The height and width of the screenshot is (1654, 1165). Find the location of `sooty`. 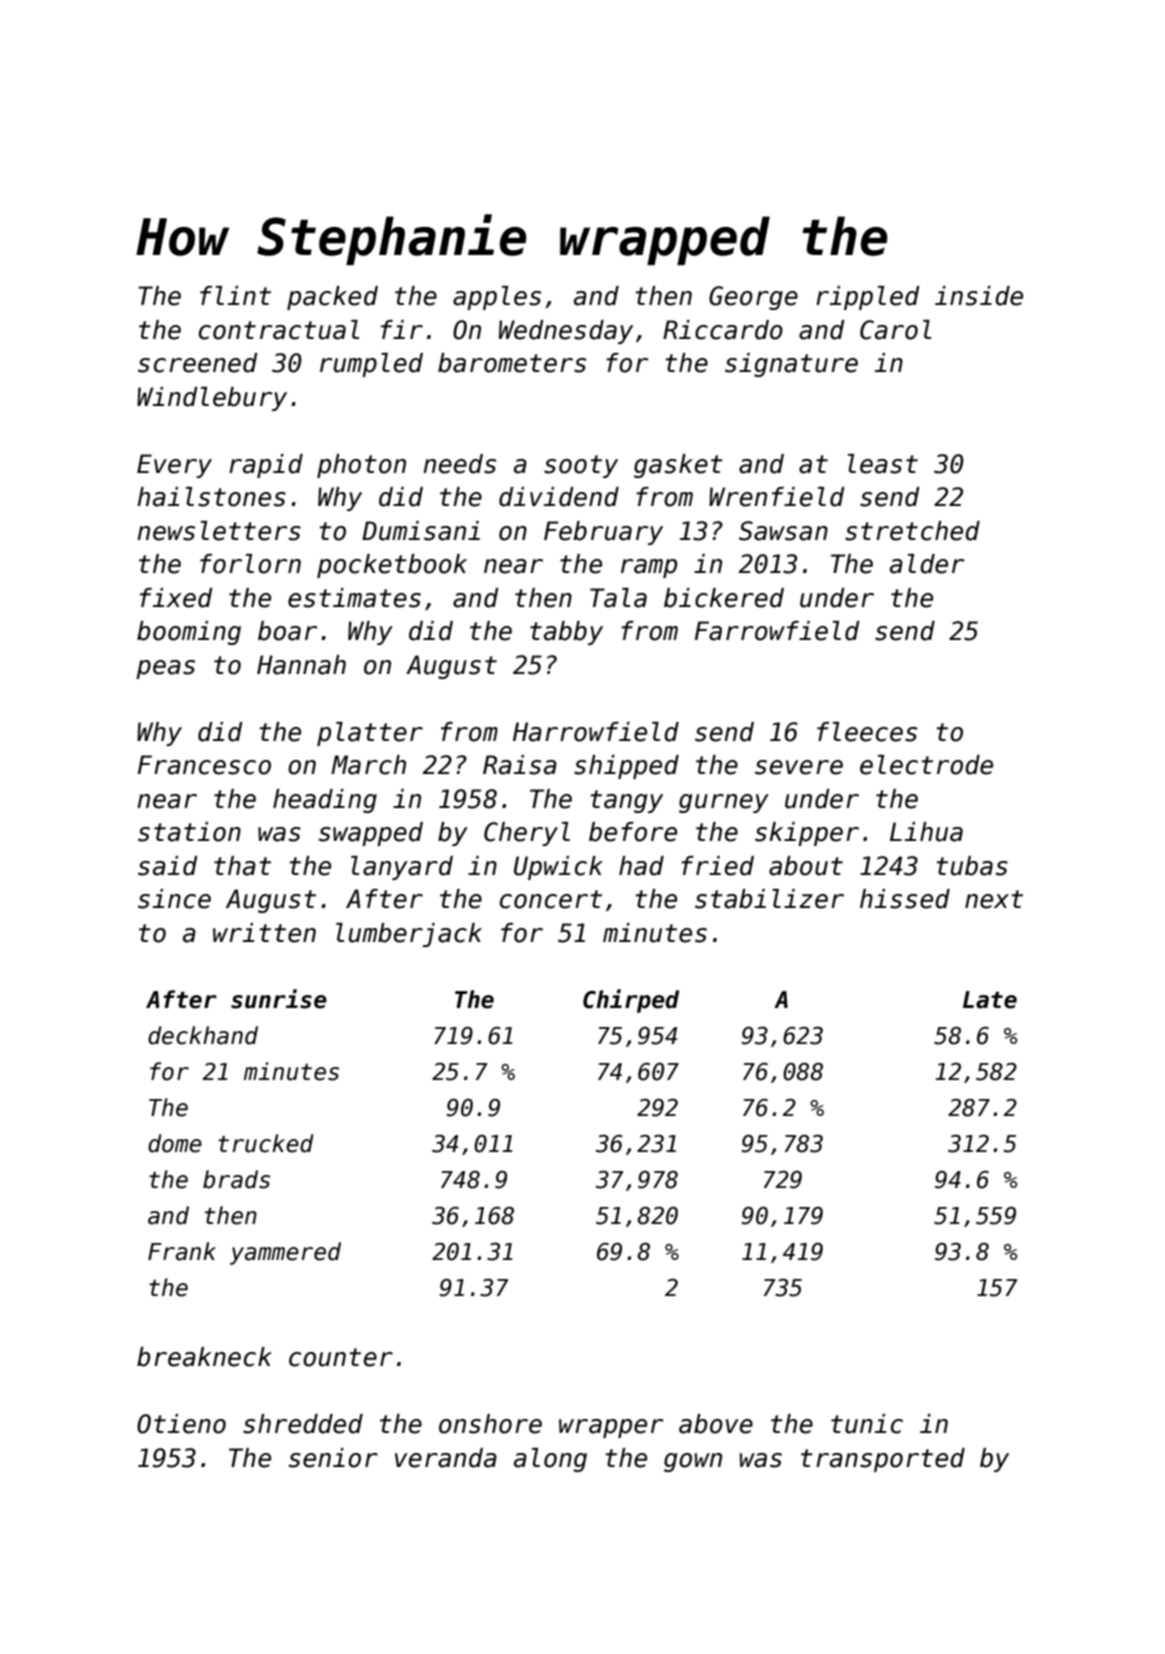

sooty is located at coordinates (581, 466).
